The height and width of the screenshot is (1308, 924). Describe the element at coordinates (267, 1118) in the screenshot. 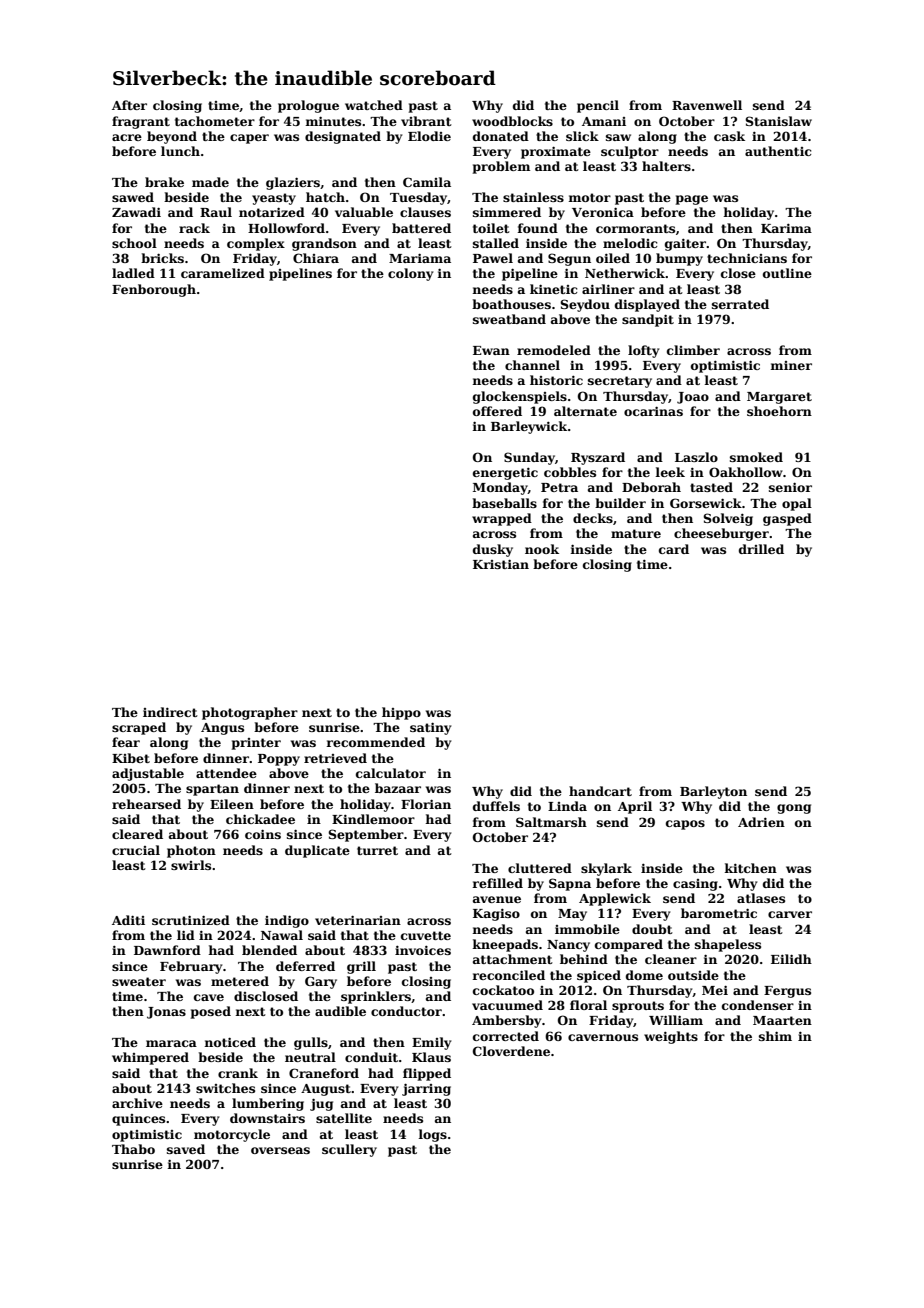

I see `downstairs` at that location.
